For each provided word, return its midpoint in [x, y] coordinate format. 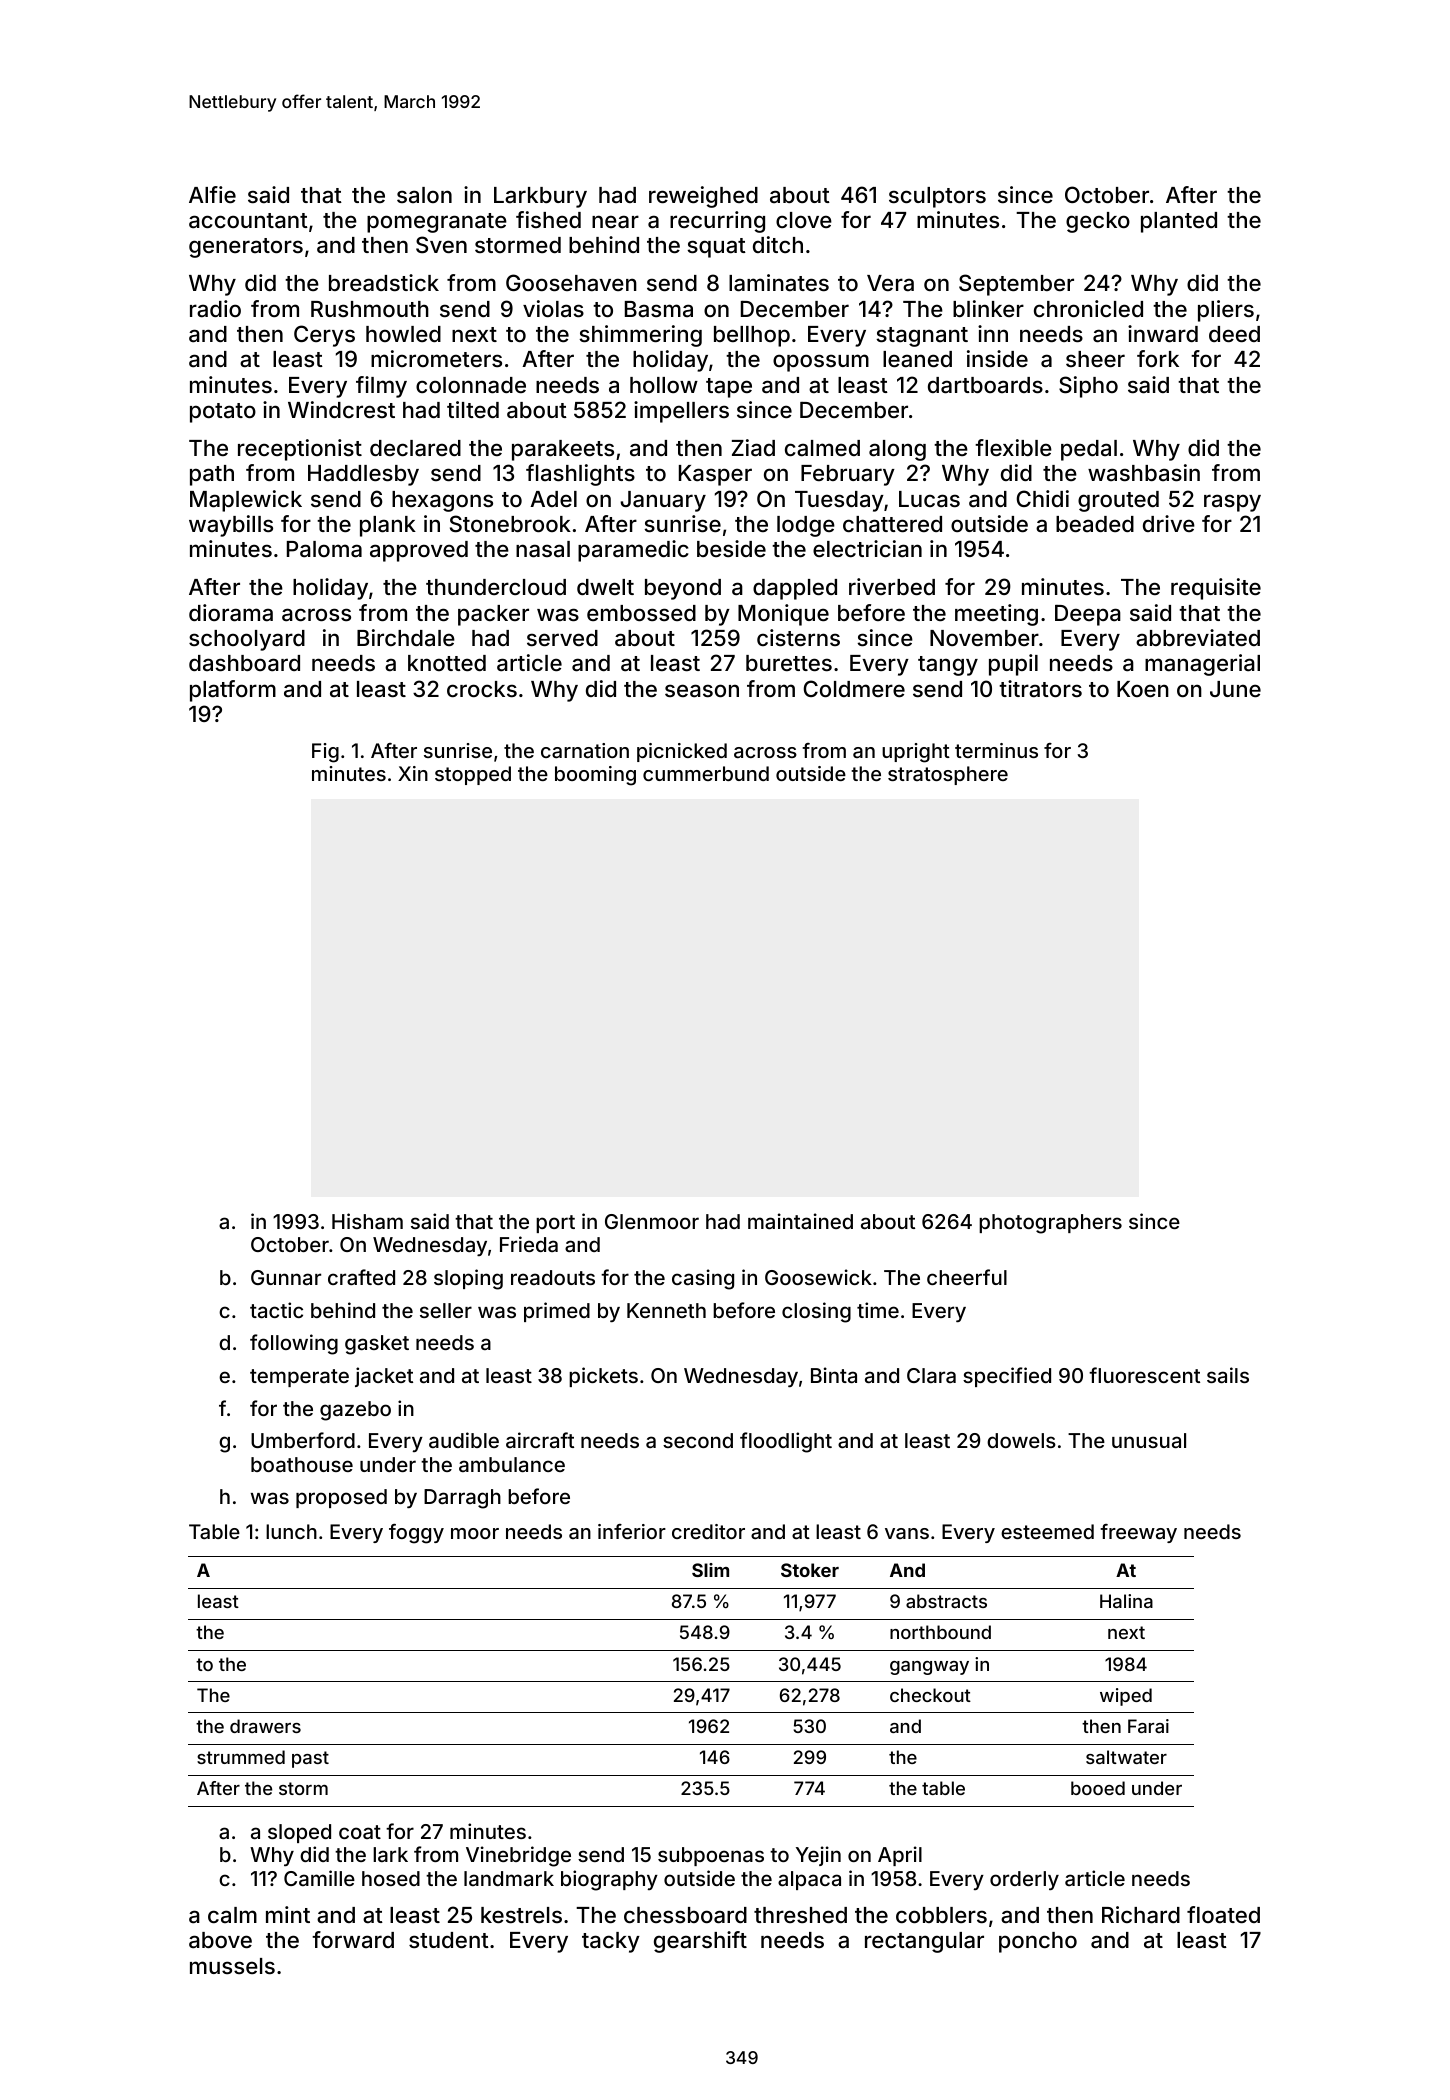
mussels [232, 1966]
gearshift [700, 1942]
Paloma [324, 549]
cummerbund [706, 773]
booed [1098, 1788]
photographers [1050, 1224]
